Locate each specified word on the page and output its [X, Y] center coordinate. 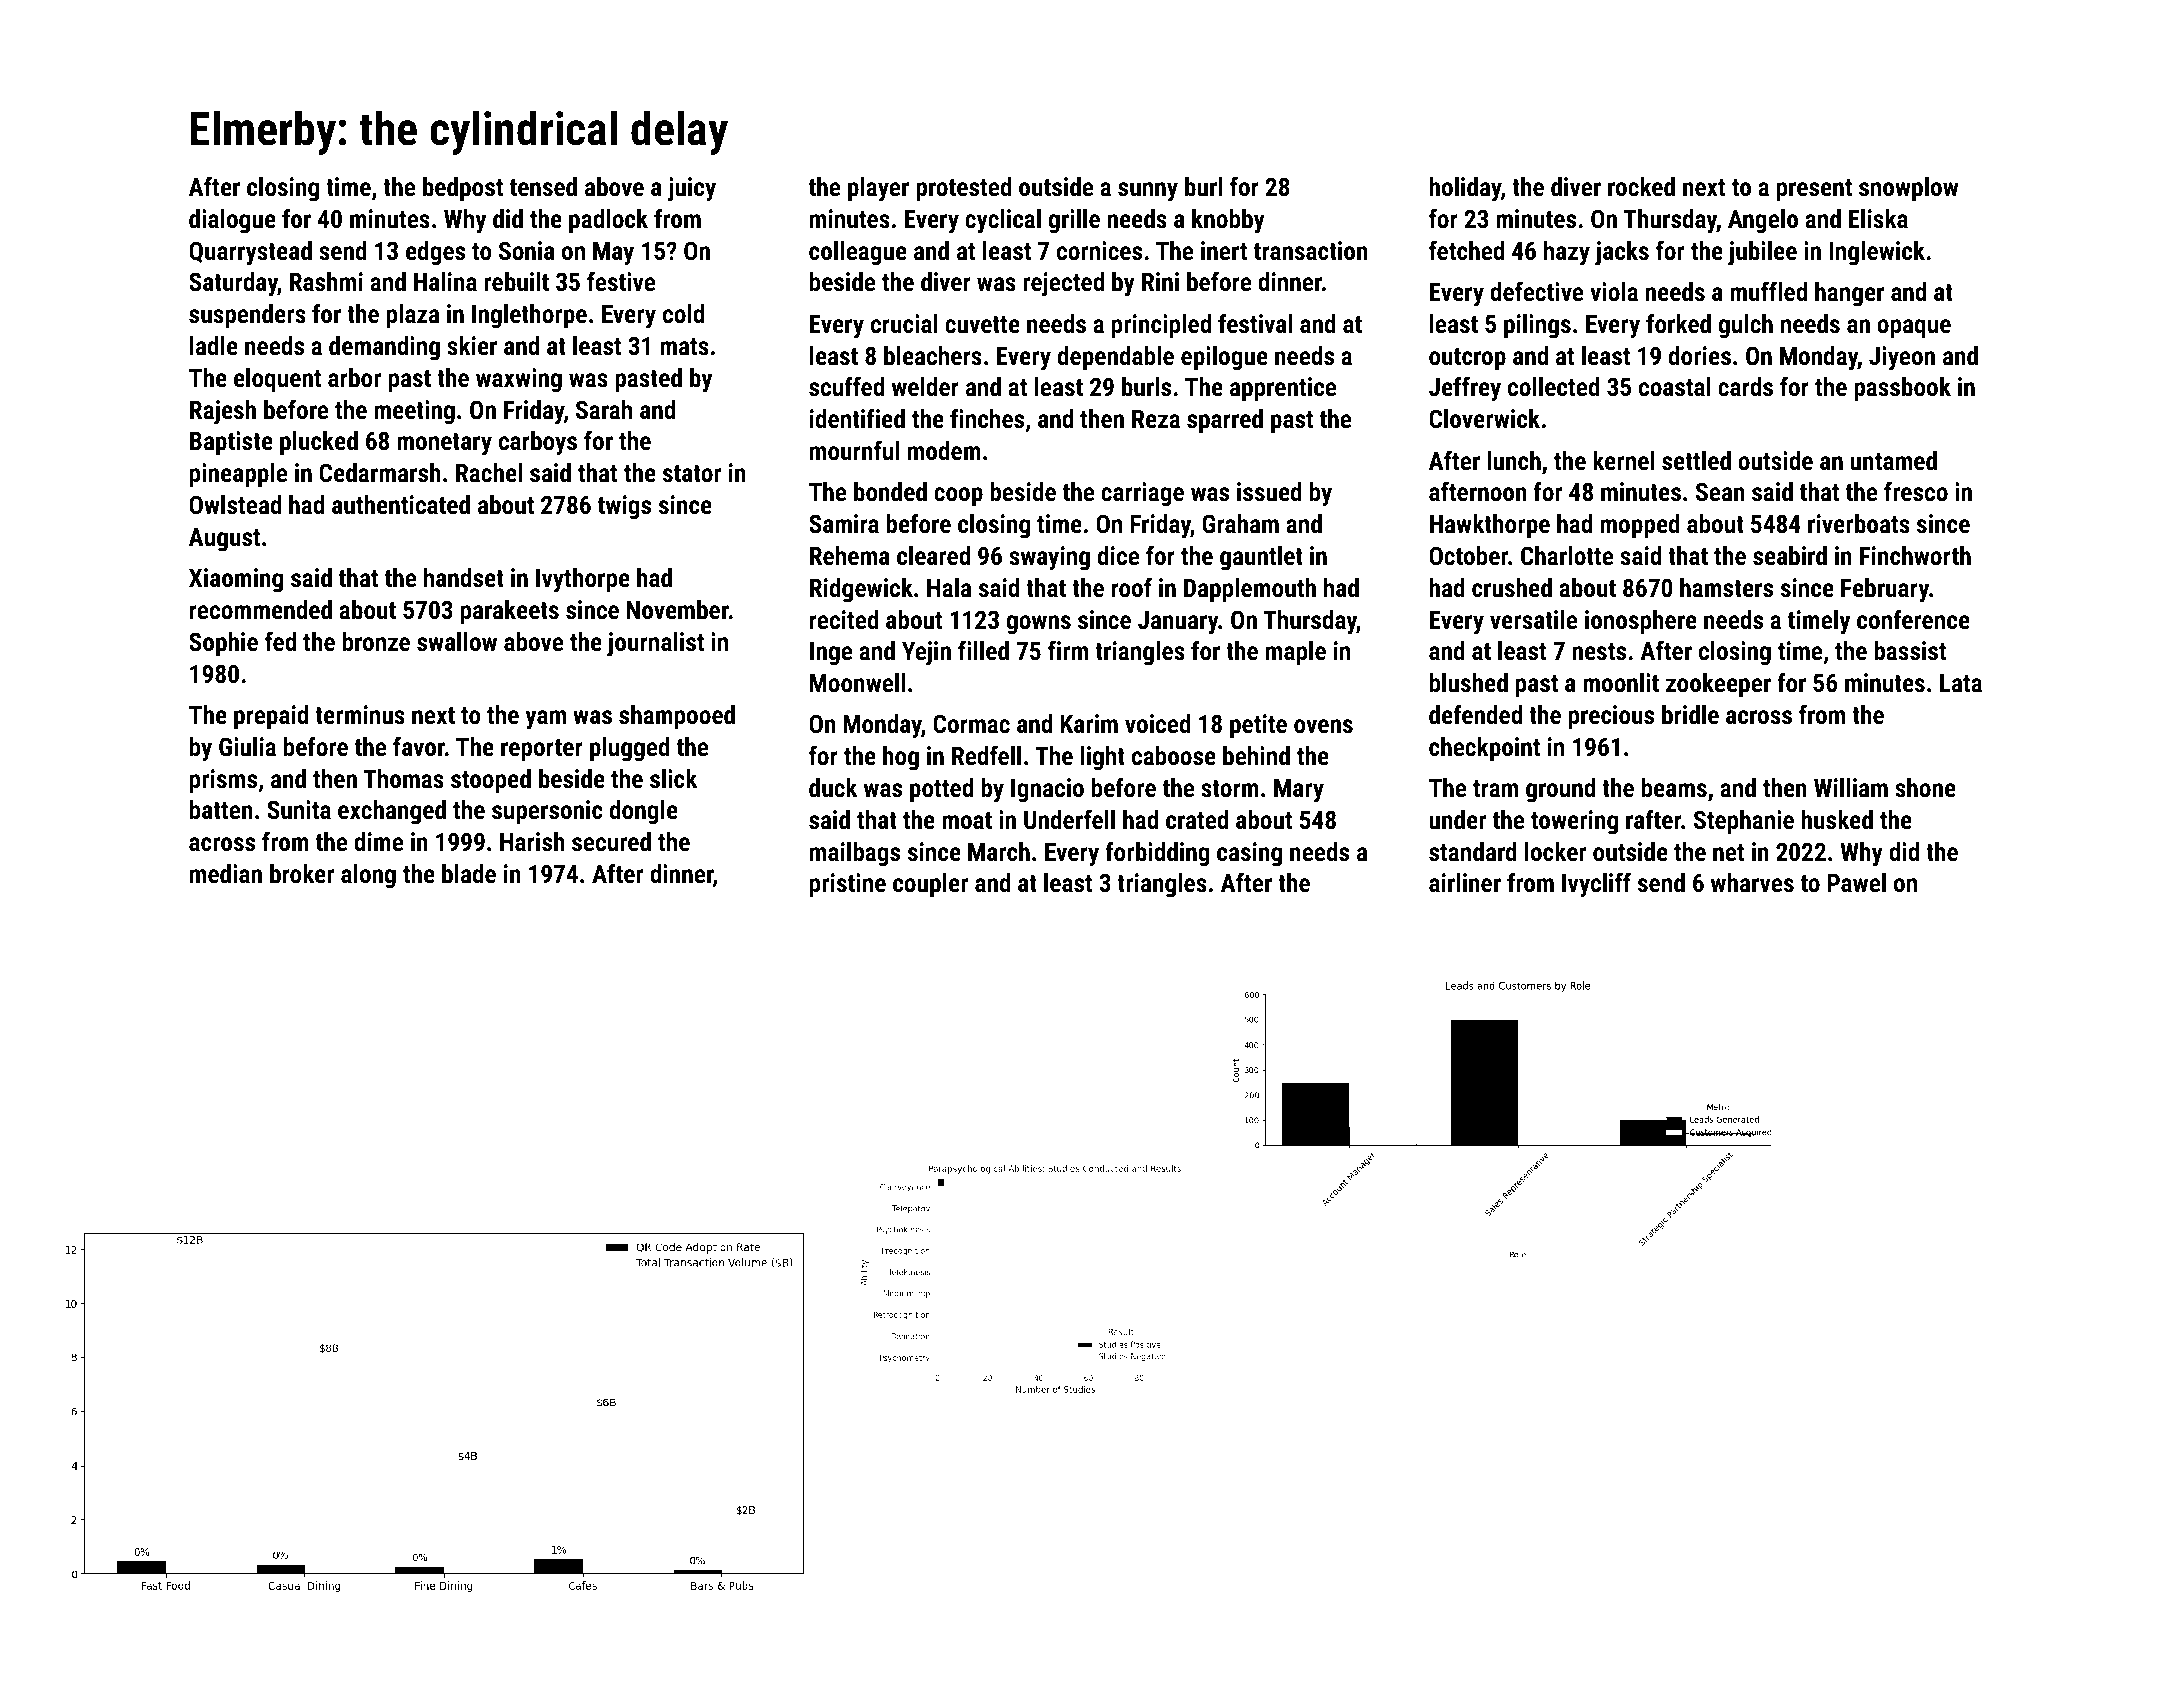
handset [464, 577]
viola [1614, 291]
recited [844, 619]
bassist [1910, 650]
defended [1475, 714]
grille [1074, 221]
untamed [1893, 460]
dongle [644, 812]
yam [545, 720]
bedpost [463, 189]
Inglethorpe [529, 316]
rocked [1641, 186]
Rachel [489, 472]
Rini [1160, 281]
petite [1258, 726]
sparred [1225, 421]
